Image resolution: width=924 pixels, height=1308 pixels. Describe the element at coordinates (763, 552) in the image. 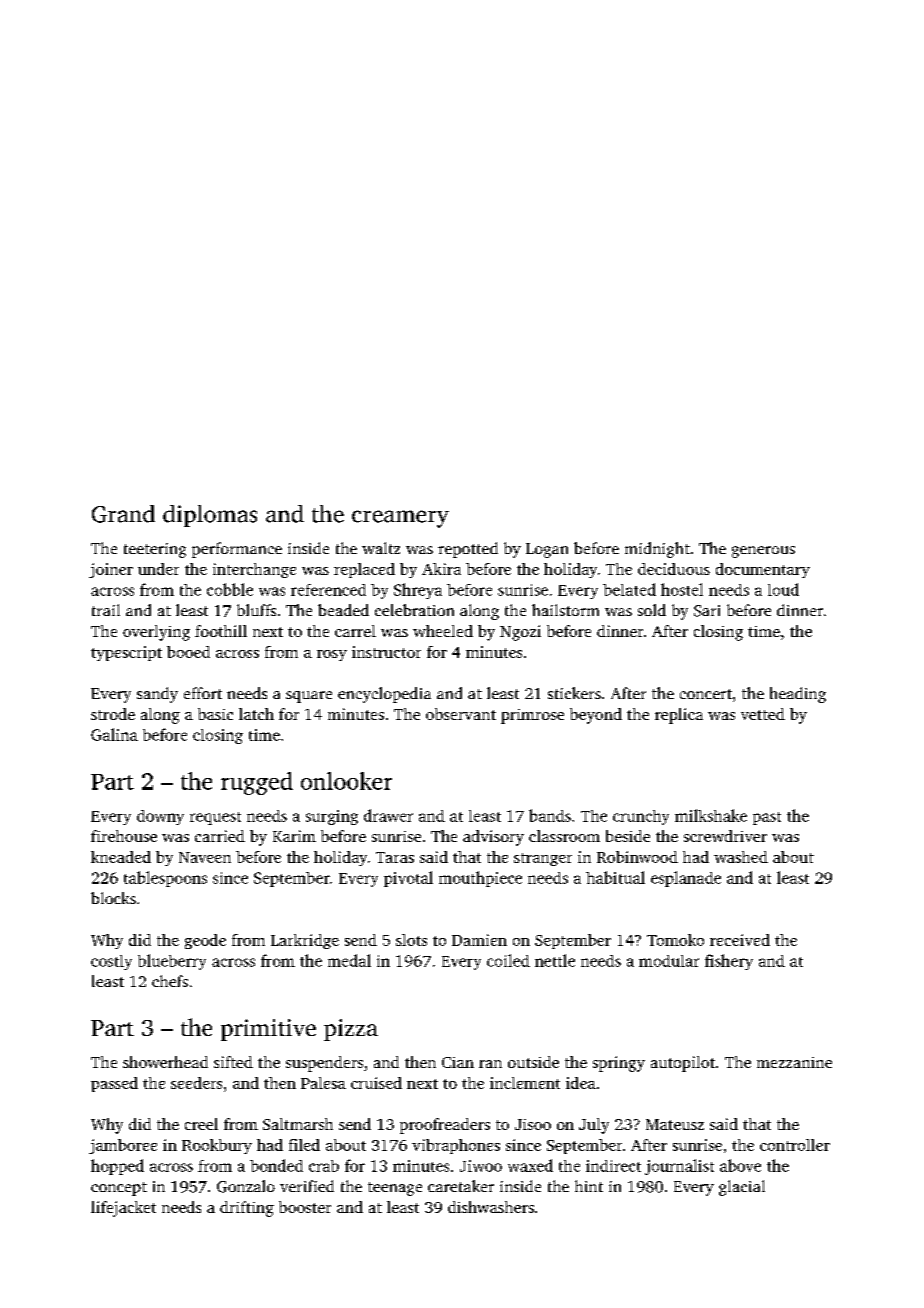

I see `generous` at that location.
